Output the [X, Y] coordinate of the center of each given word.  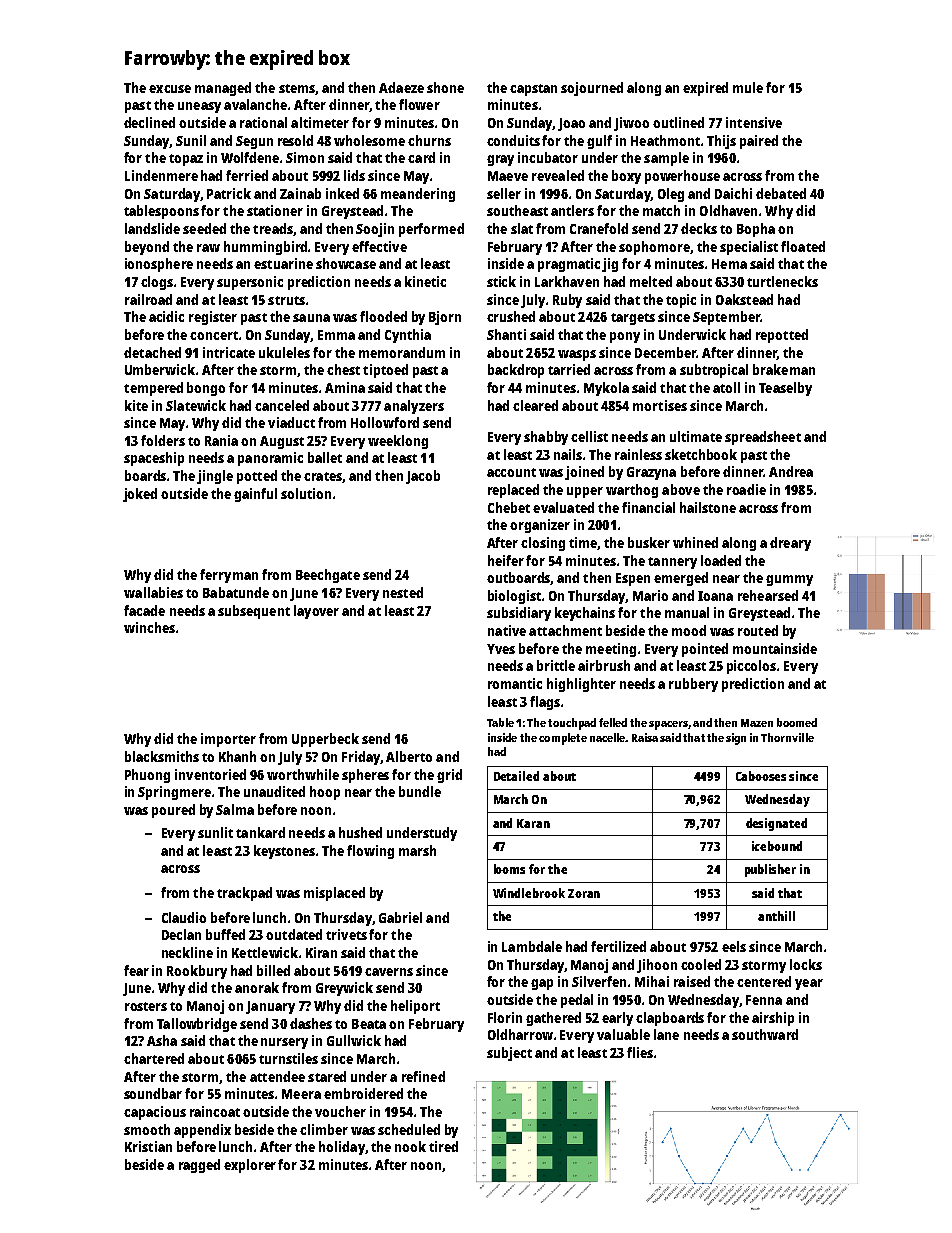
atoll [726, 387]
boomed [797, 722]
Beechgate [328, 576]
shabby [546, 438]
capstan [533, 90]
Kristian [148, 1146]
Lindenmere [161, 175]
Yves [501, 649]
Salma [235, 809]
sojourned [592, 89]
